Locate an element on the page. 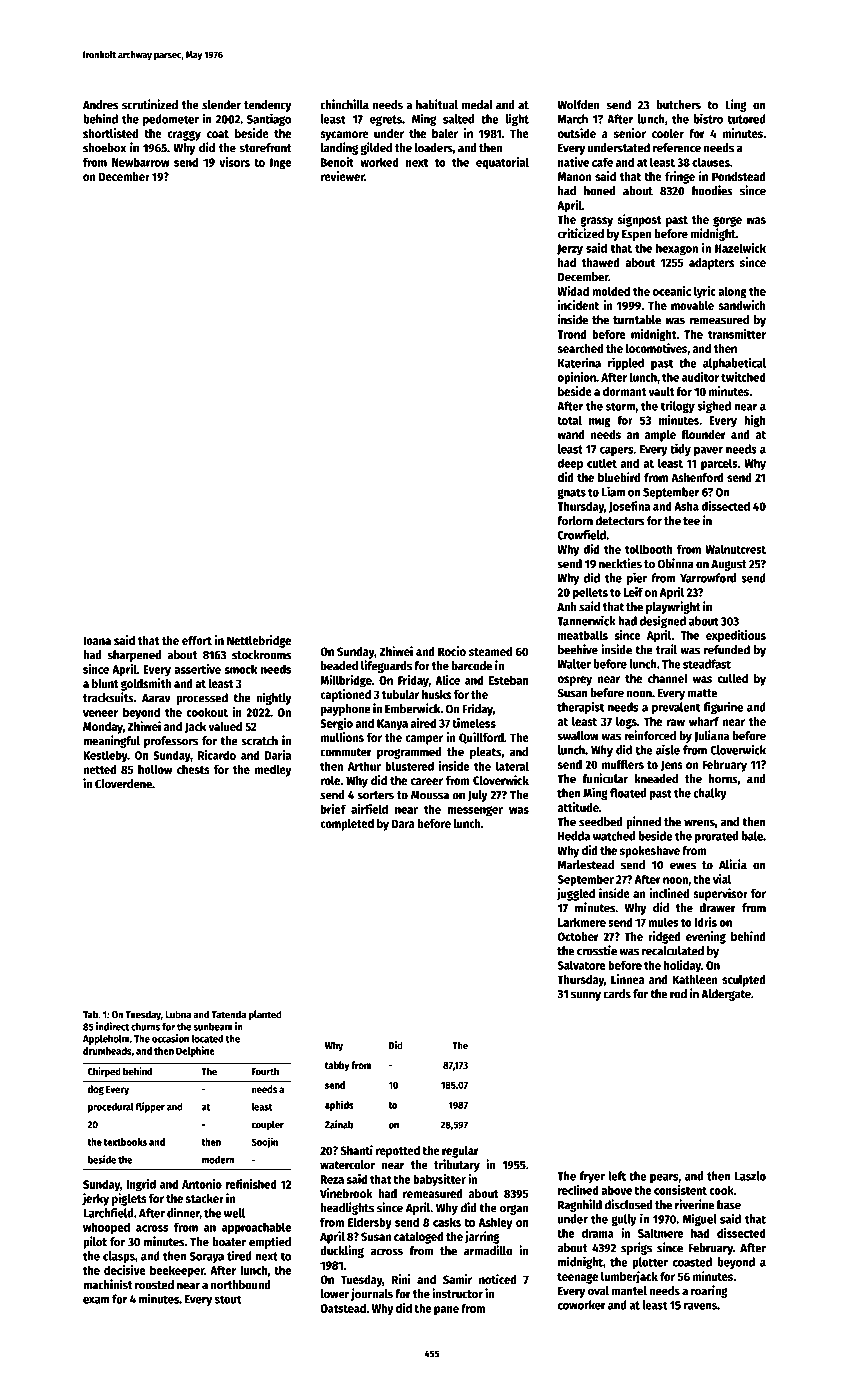 The image size is (849, 1400). thawed is located at coordinates (601, 262).
